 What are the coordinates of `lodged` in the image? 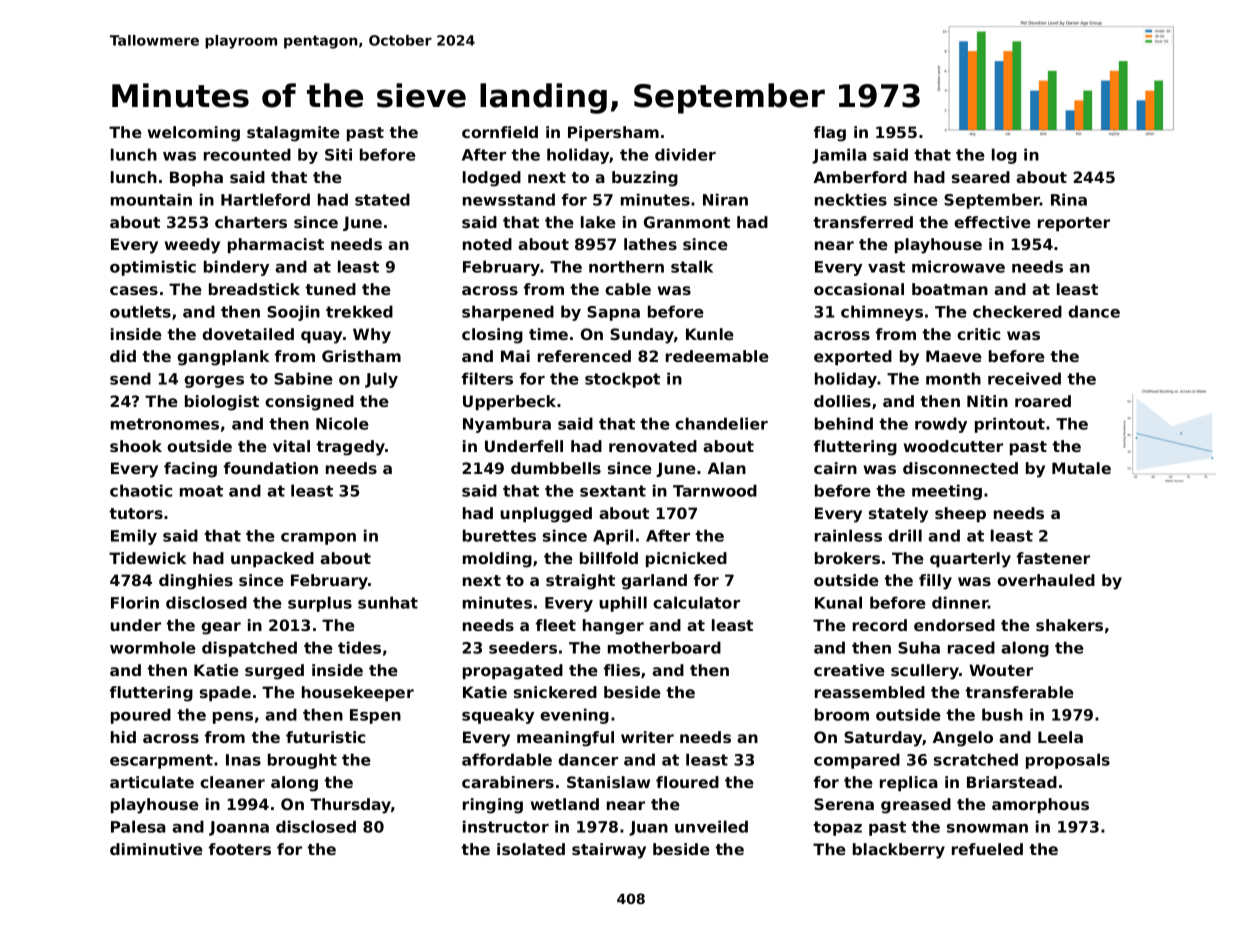 It's located at (492, 179).
